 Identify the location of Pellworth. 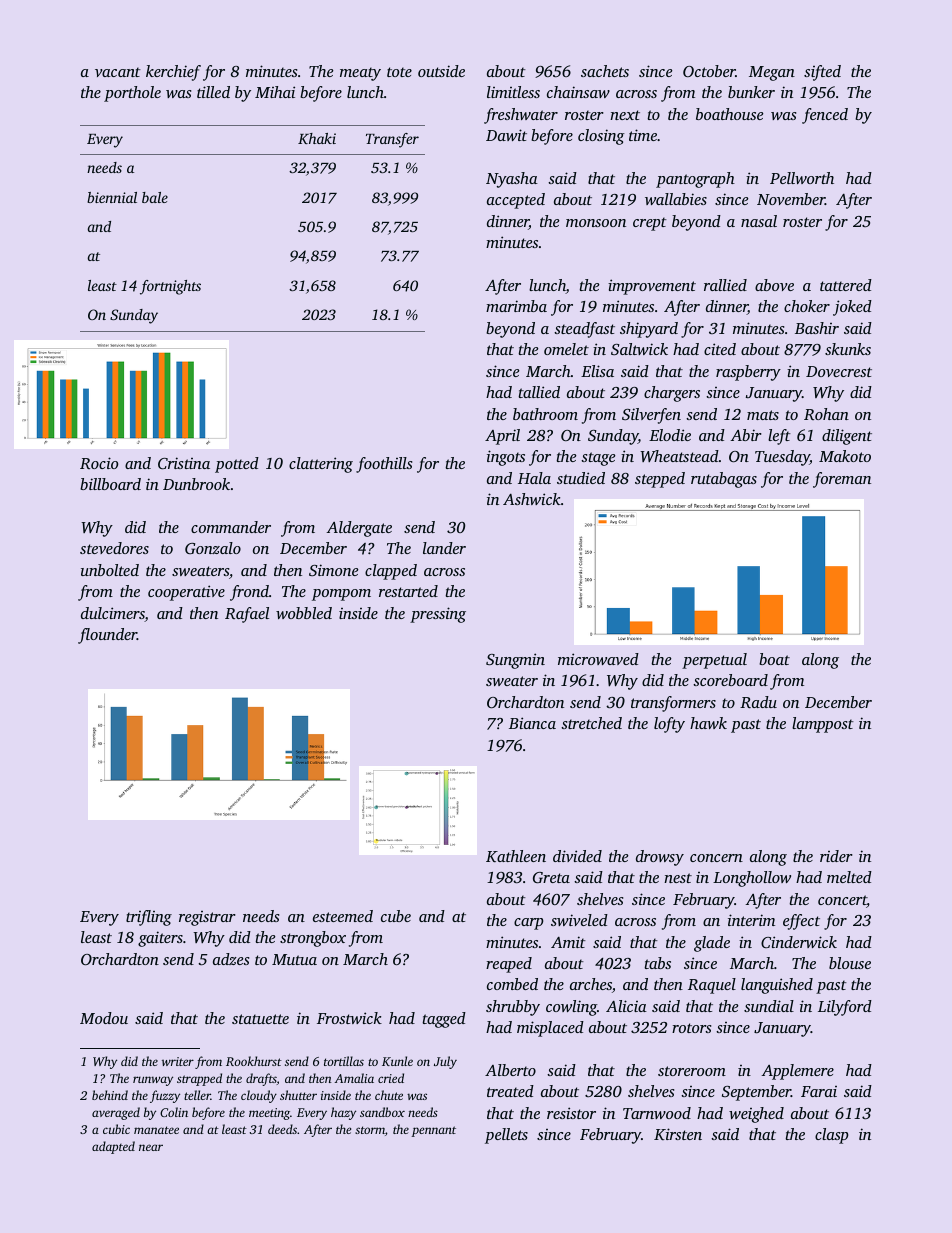
(802, 178).
